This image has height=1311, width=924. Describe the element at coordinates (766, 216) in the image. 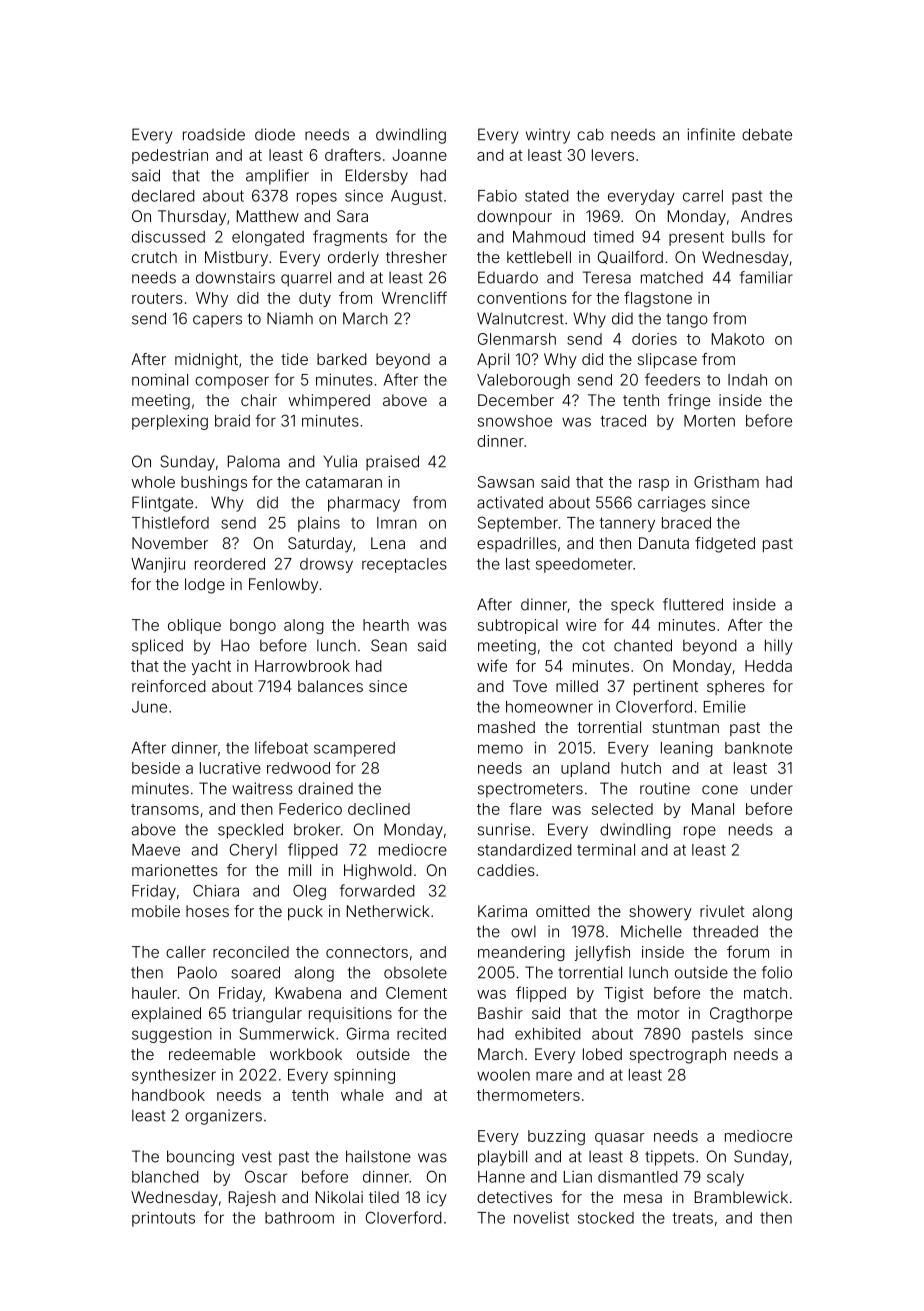

I see `Andres` at that location.
